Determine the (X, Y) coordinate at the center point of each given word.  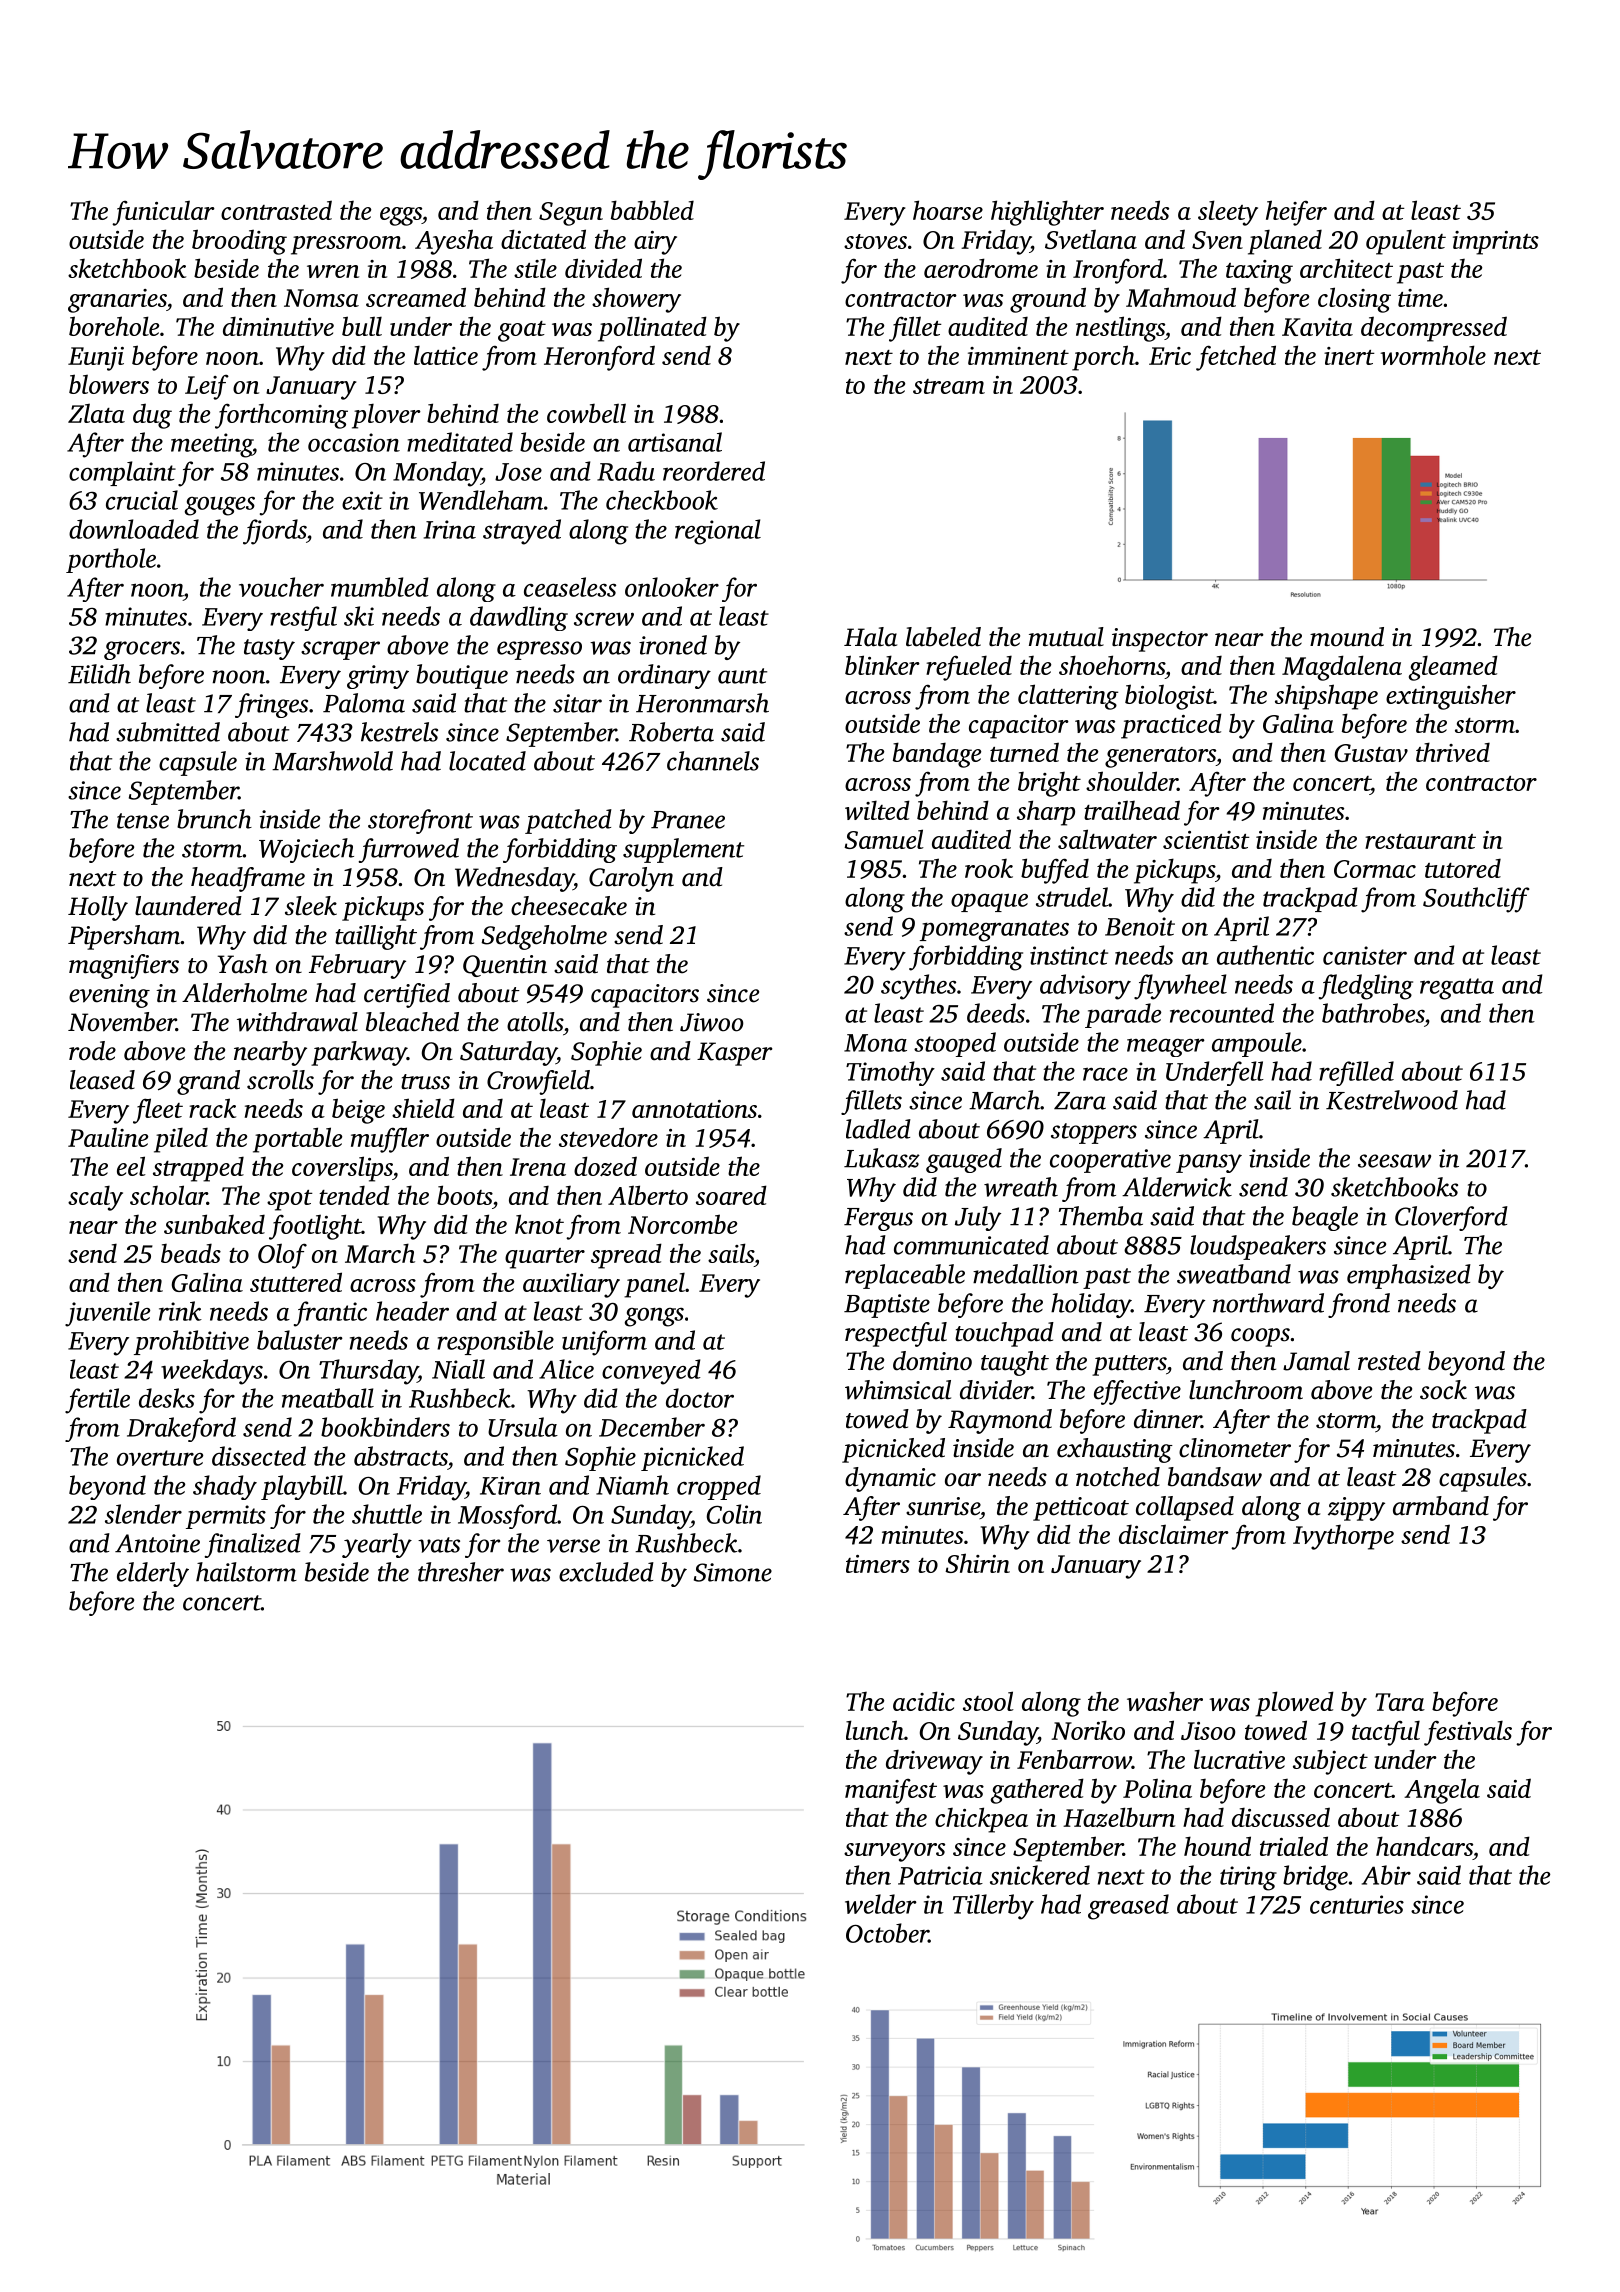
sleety (1228, 213)
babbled (652, 210)
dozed (605, 1166)
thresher (461, 1572)
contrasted (276, 210)
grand (208, 1082)
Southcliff (1476, 900)
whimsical (898, 1390)
